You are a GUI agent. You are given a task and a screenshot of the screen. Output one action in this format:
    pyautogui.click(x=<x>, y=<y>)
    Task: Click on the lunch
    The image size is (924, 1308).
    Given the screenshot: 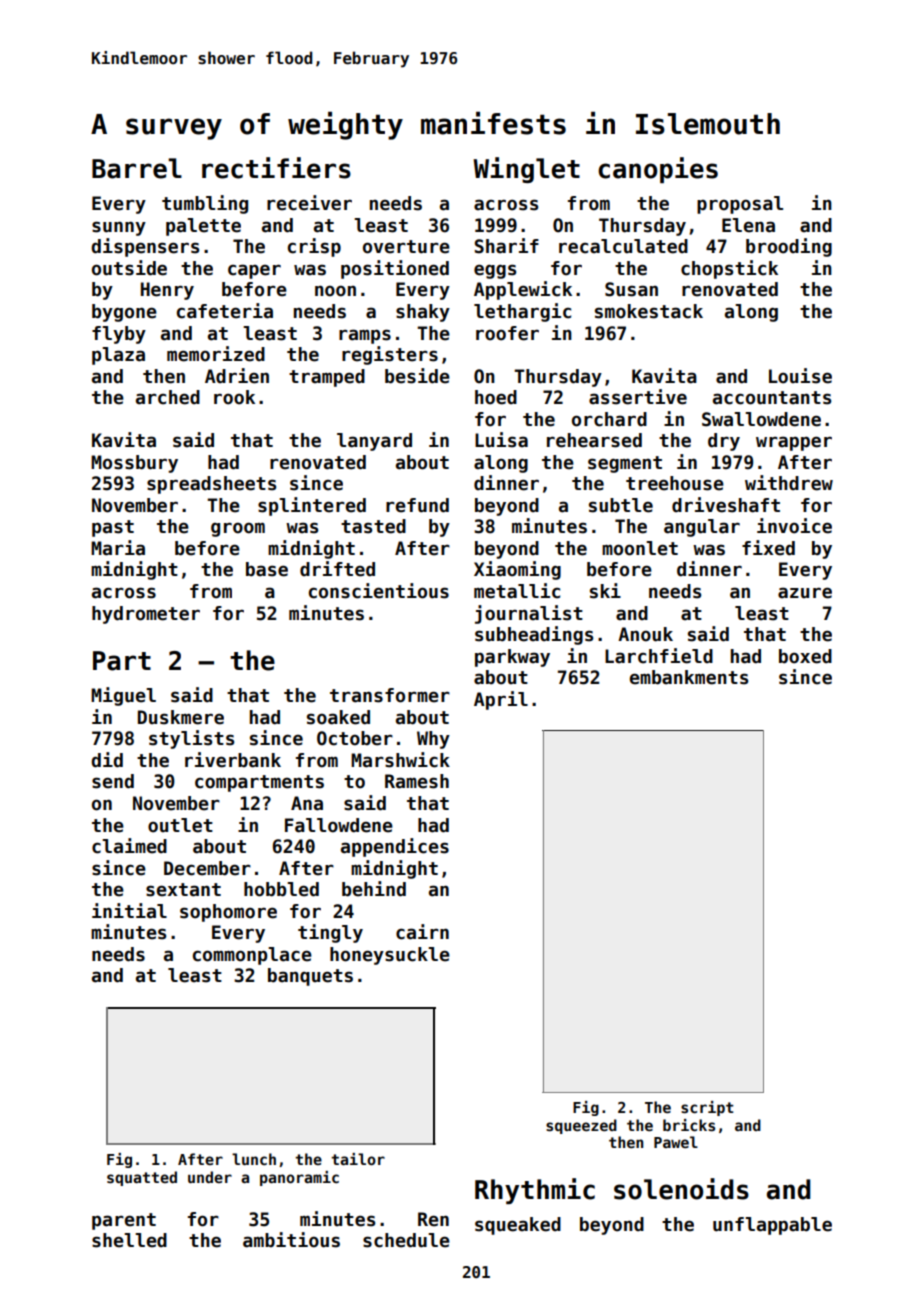 What is the action you would take?
    pyautogui.click(x=254, y=1159)
